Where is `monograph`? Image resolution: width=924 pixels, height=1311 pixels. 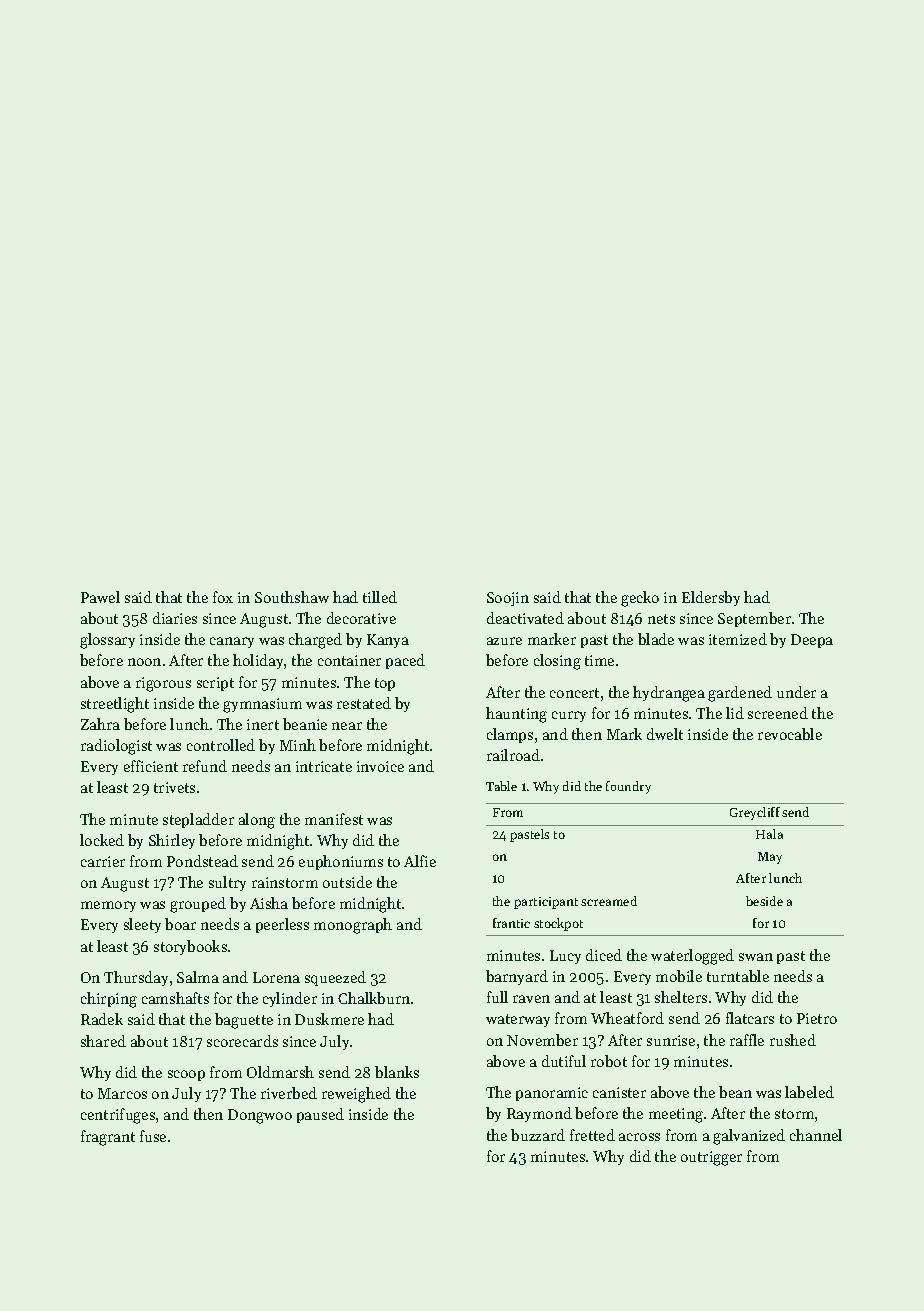 monograph is located at coordinates (353, 926).
